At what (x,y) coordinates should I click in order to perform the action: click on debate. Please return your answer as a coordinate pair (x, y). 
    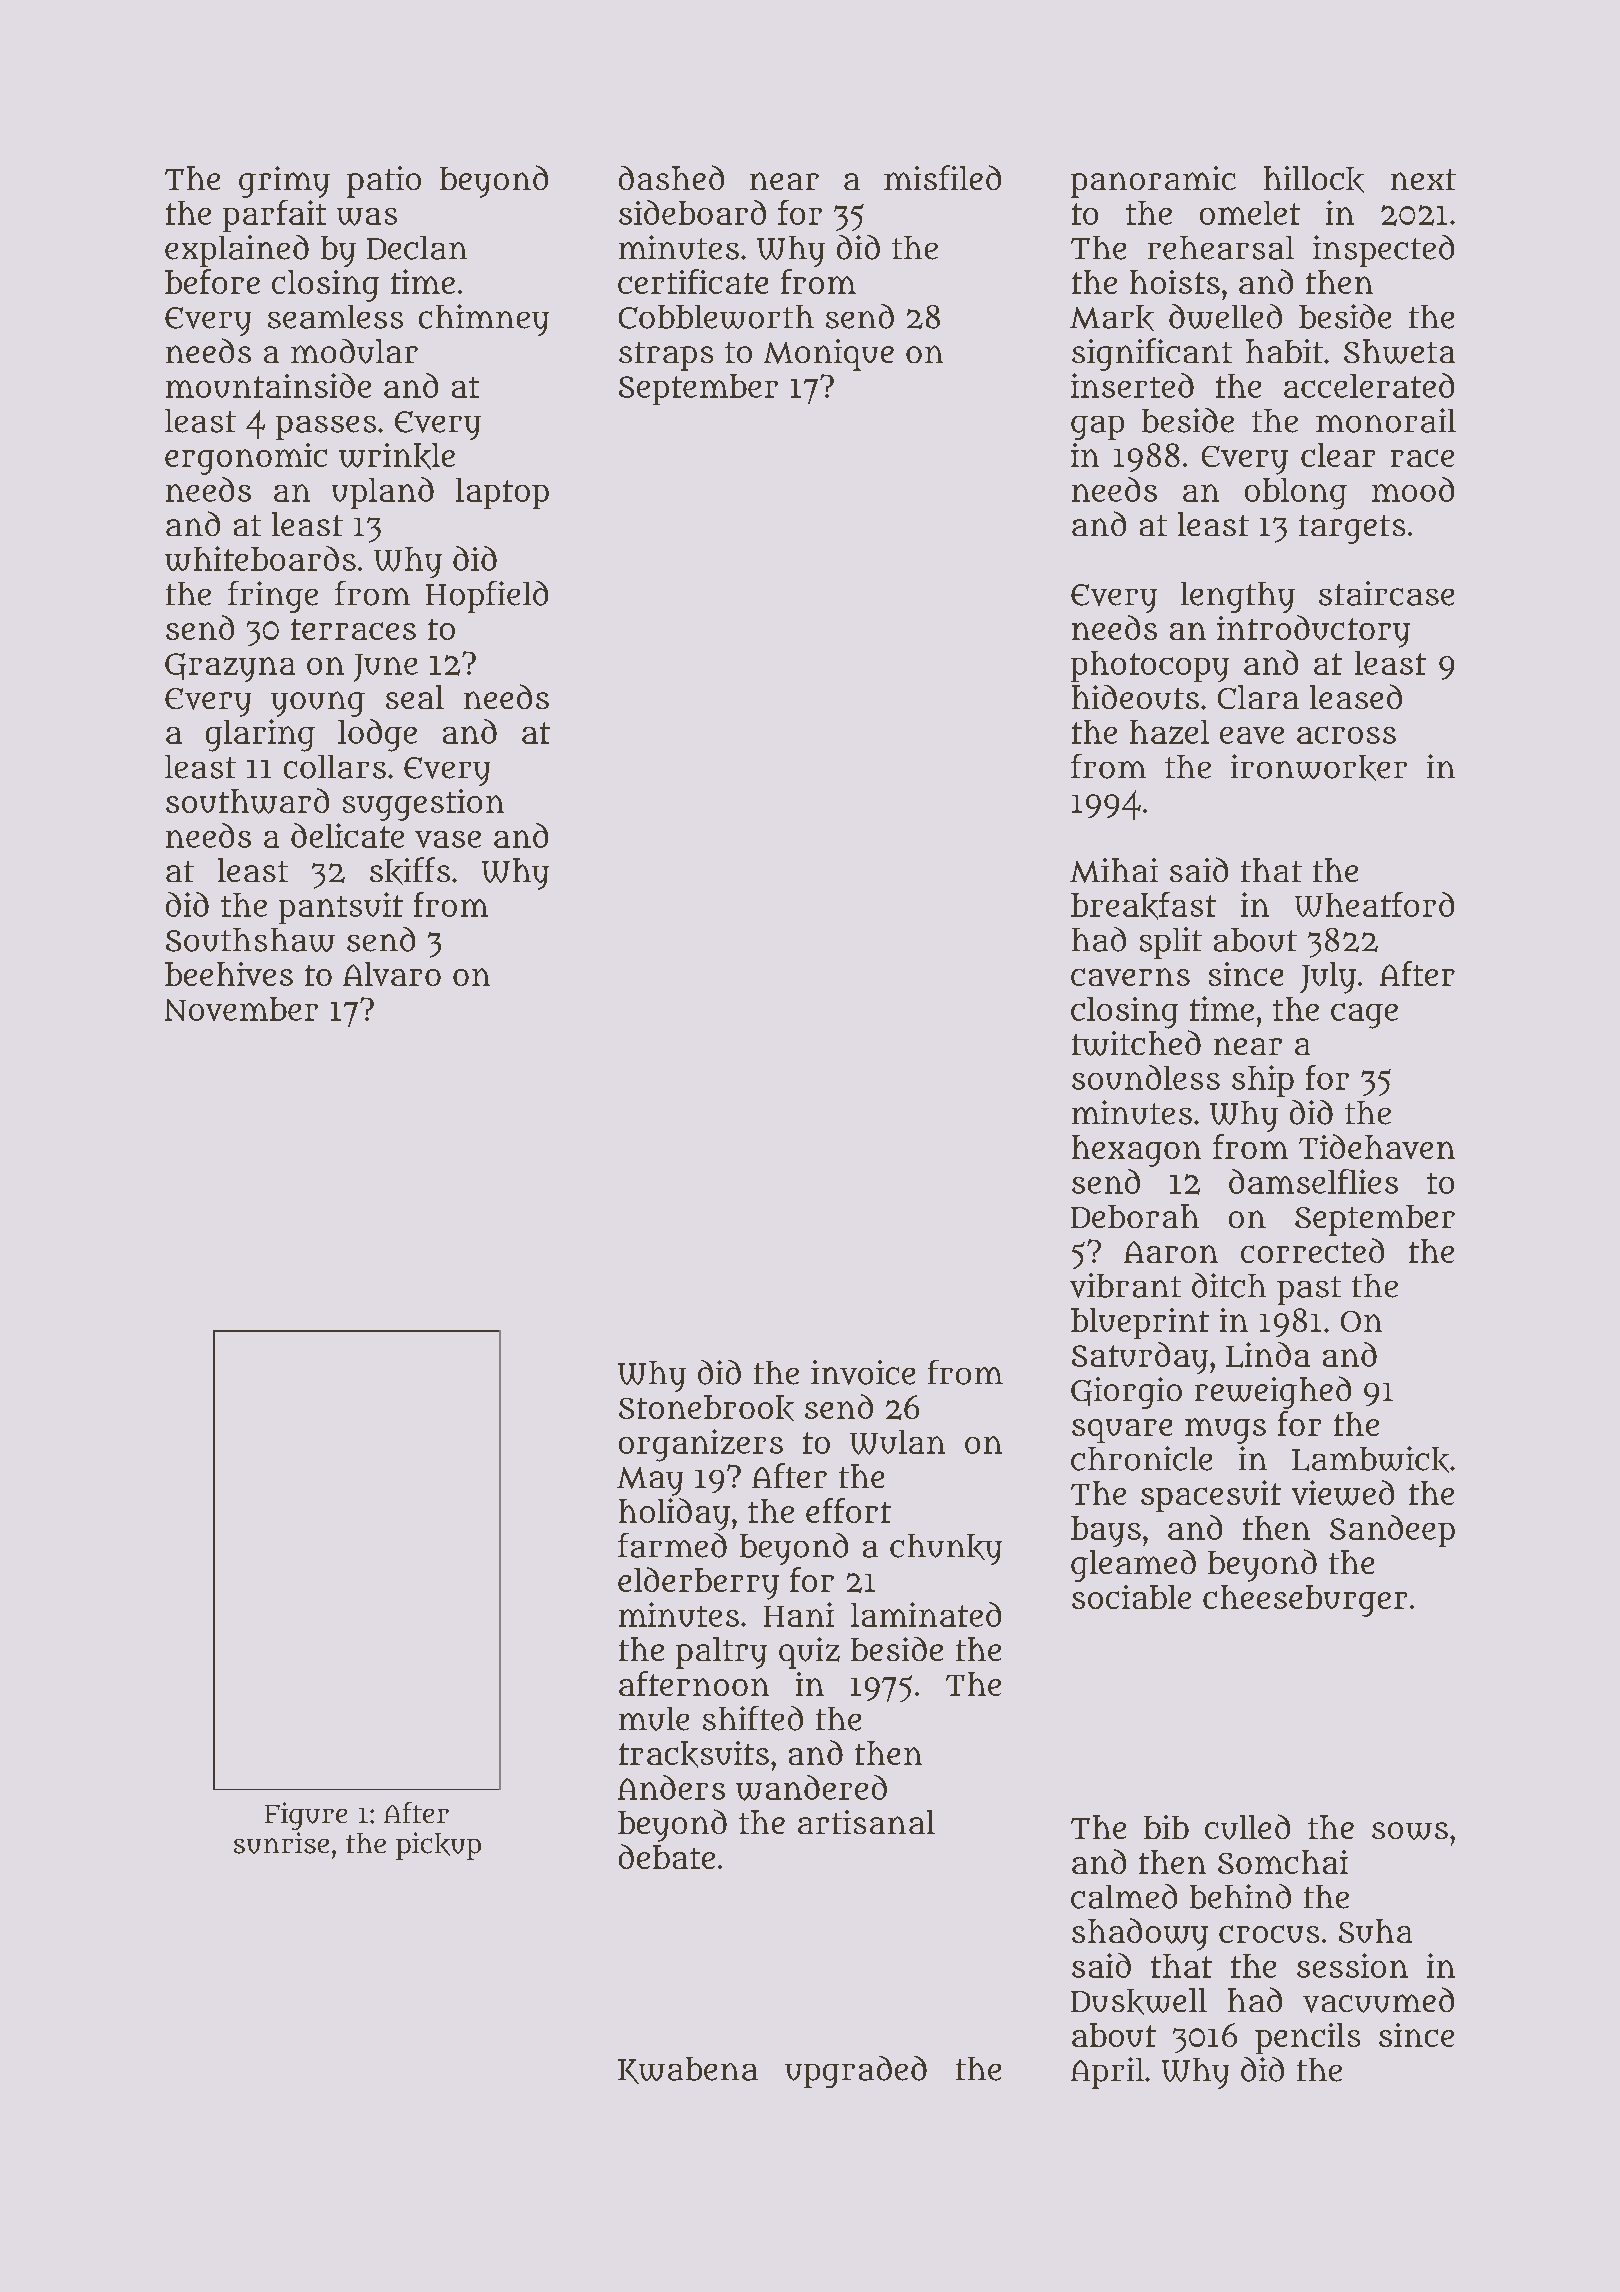
    Looking at the image, I should click on (667, 1856).
